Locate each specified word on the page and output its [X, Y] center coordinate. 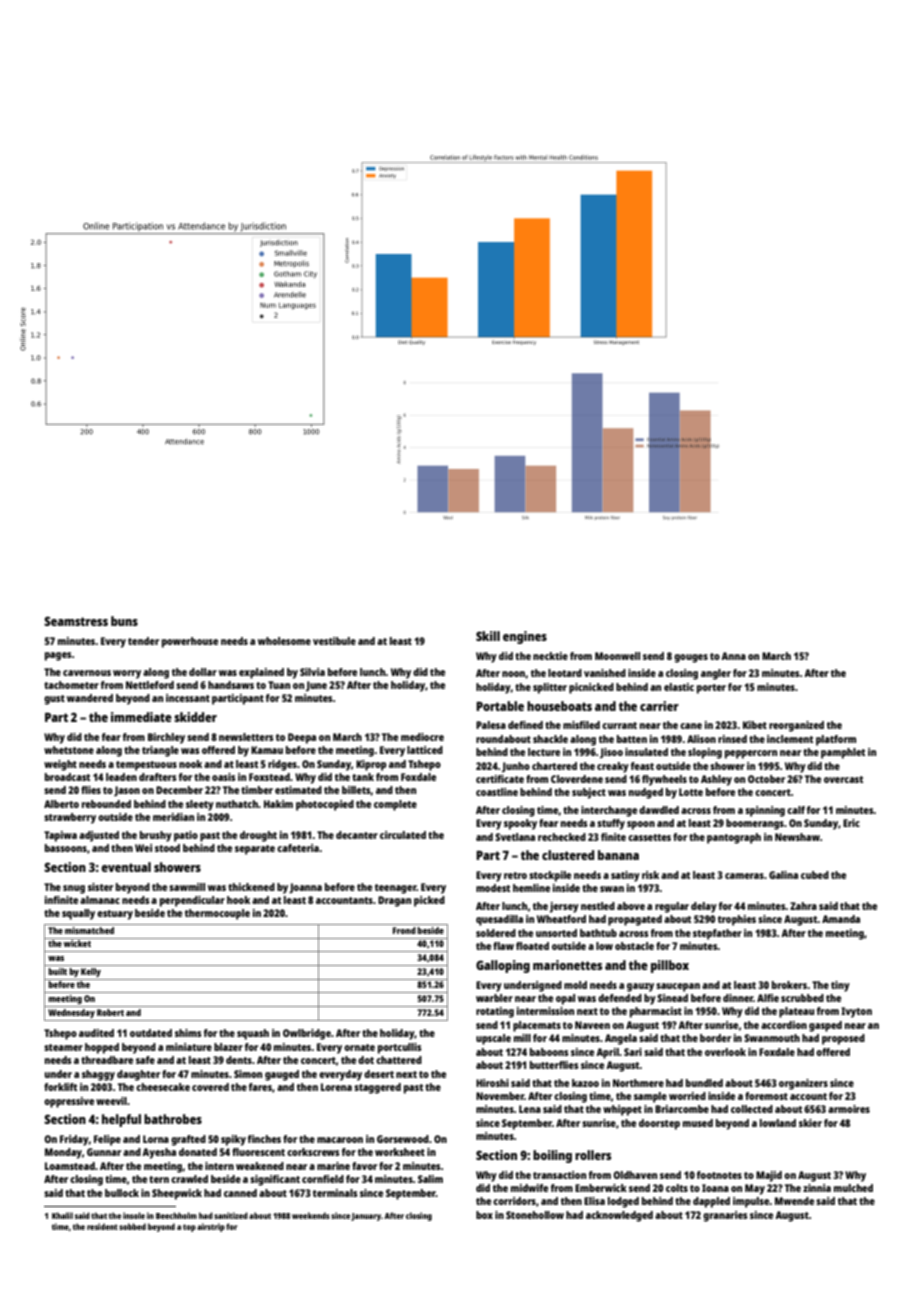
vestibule [334, 641]
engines [525, 637]
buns [124, 621]
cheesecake [163, 1087]
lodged [623, 1202]
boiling [552, 1156]
